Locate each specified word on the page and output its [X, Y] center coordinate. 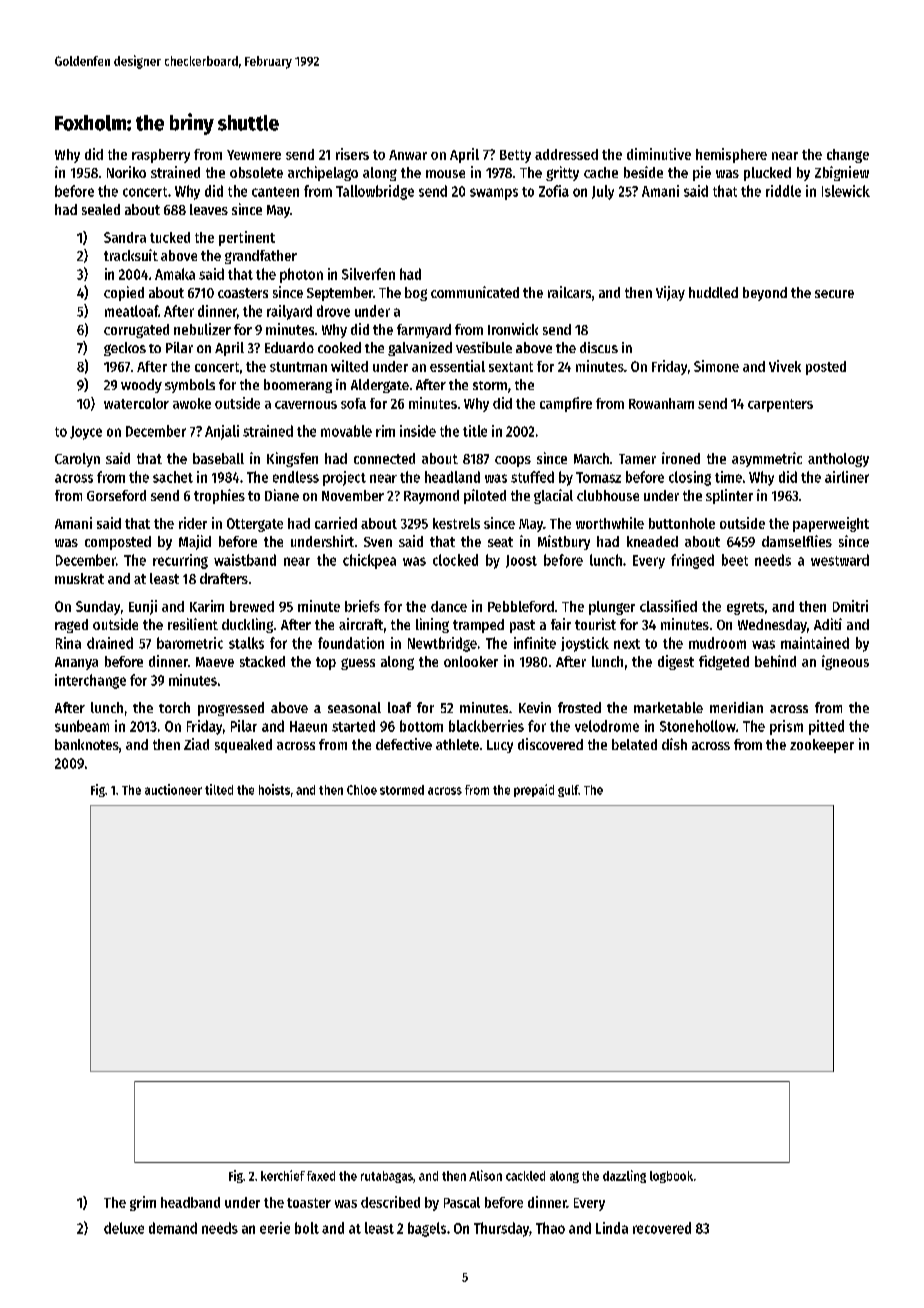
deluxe [124, 1228]
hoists [274, 789]
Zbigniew [842, 173]
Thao [550, 1228]
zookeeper [822, 746]
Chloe [362, 790]
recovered [662, 1228]
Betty [515, 156]
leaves [209, 209]
